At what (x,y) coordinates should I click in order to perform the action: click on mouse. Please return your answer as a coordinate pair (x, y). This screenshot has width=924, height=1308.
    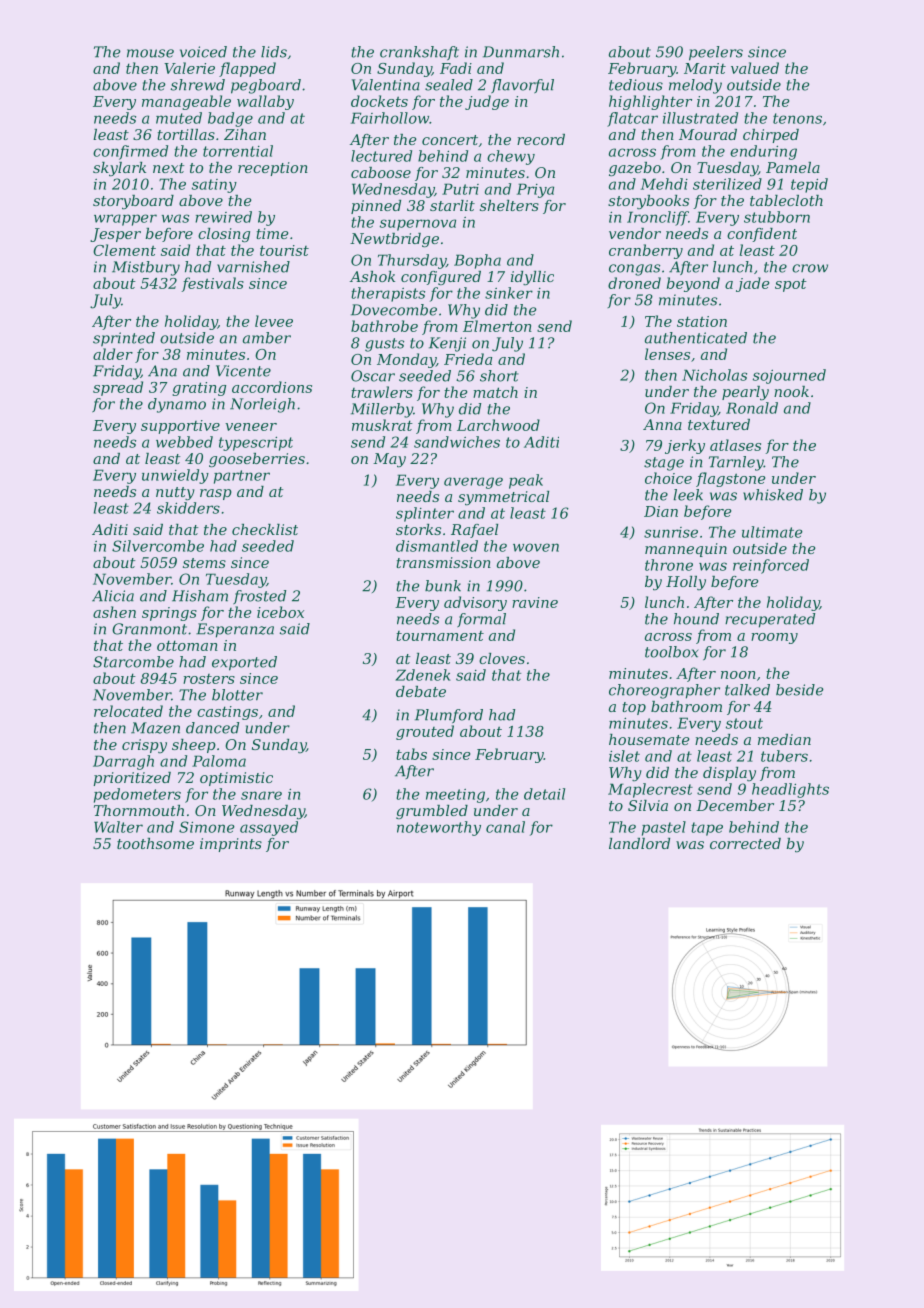
    Looking at the image, I should click on (150, 53).
